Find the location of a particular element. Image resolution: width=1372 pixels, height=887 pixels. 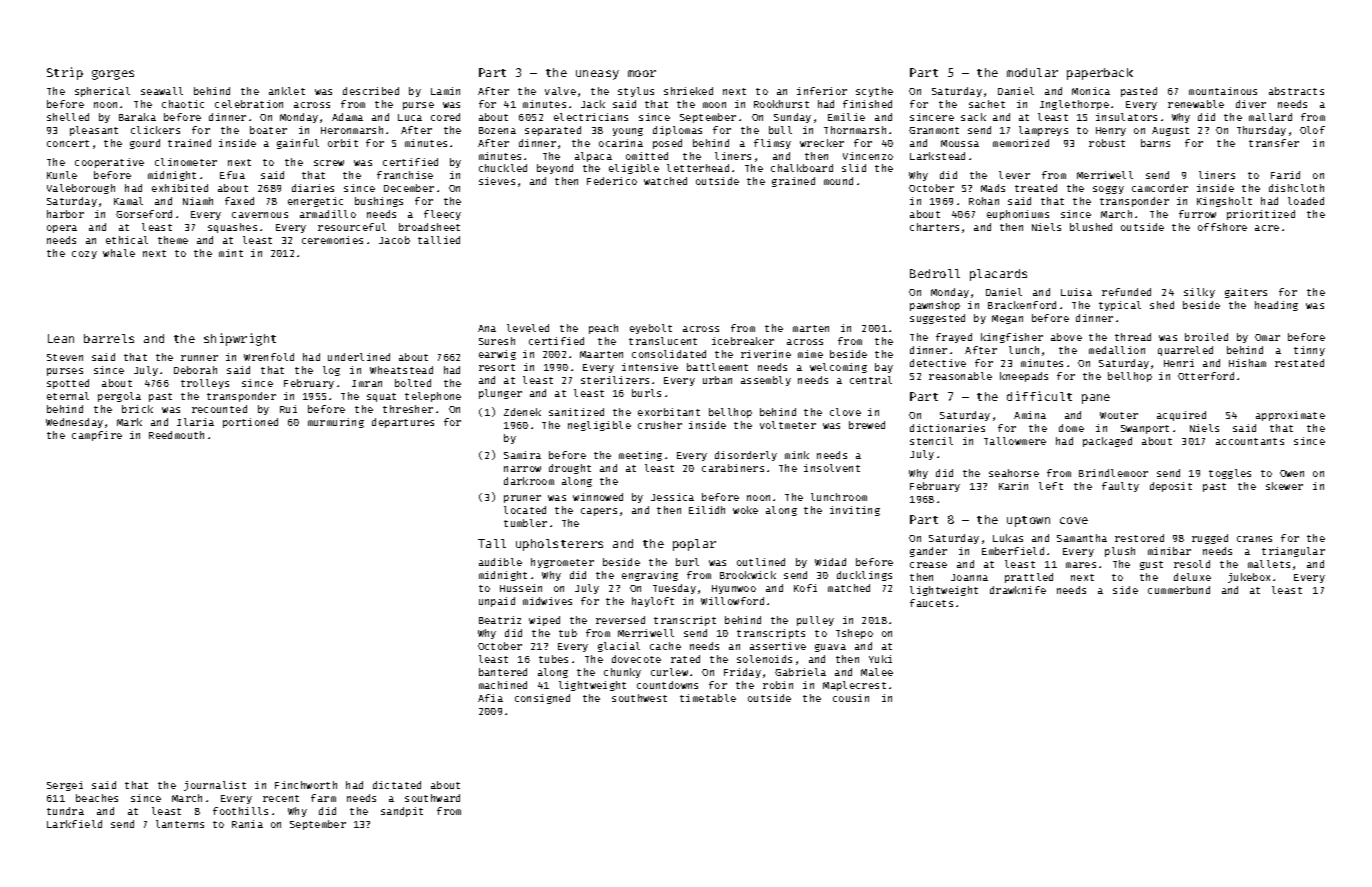

Larkfield is located at coordinates (74, 824).
